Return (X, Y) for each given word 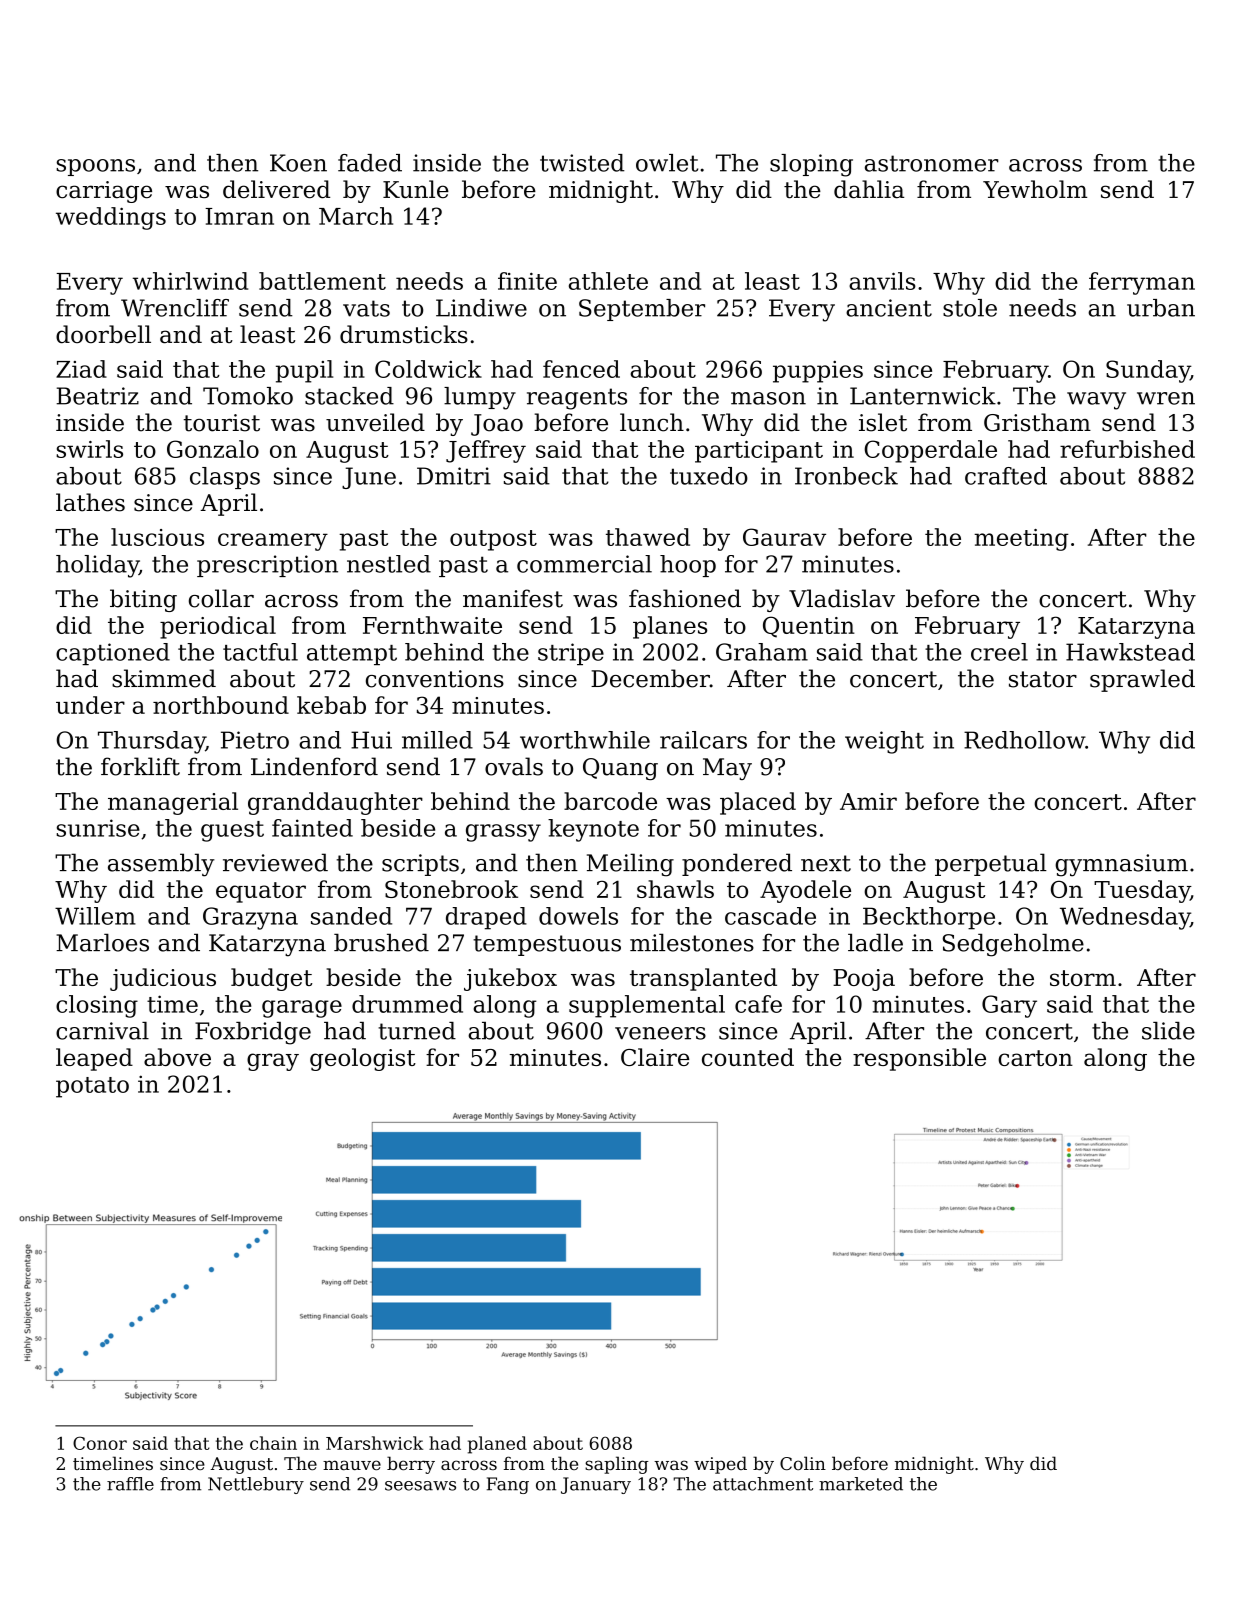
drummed (407, 1004)
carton (1035, 1058)
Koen (298, 163)
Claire (655, 1057)
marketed (861, 1484)
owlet (667, 163)
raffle (130, 1484)
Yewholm (1035, 189)
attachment (763, 1484)
